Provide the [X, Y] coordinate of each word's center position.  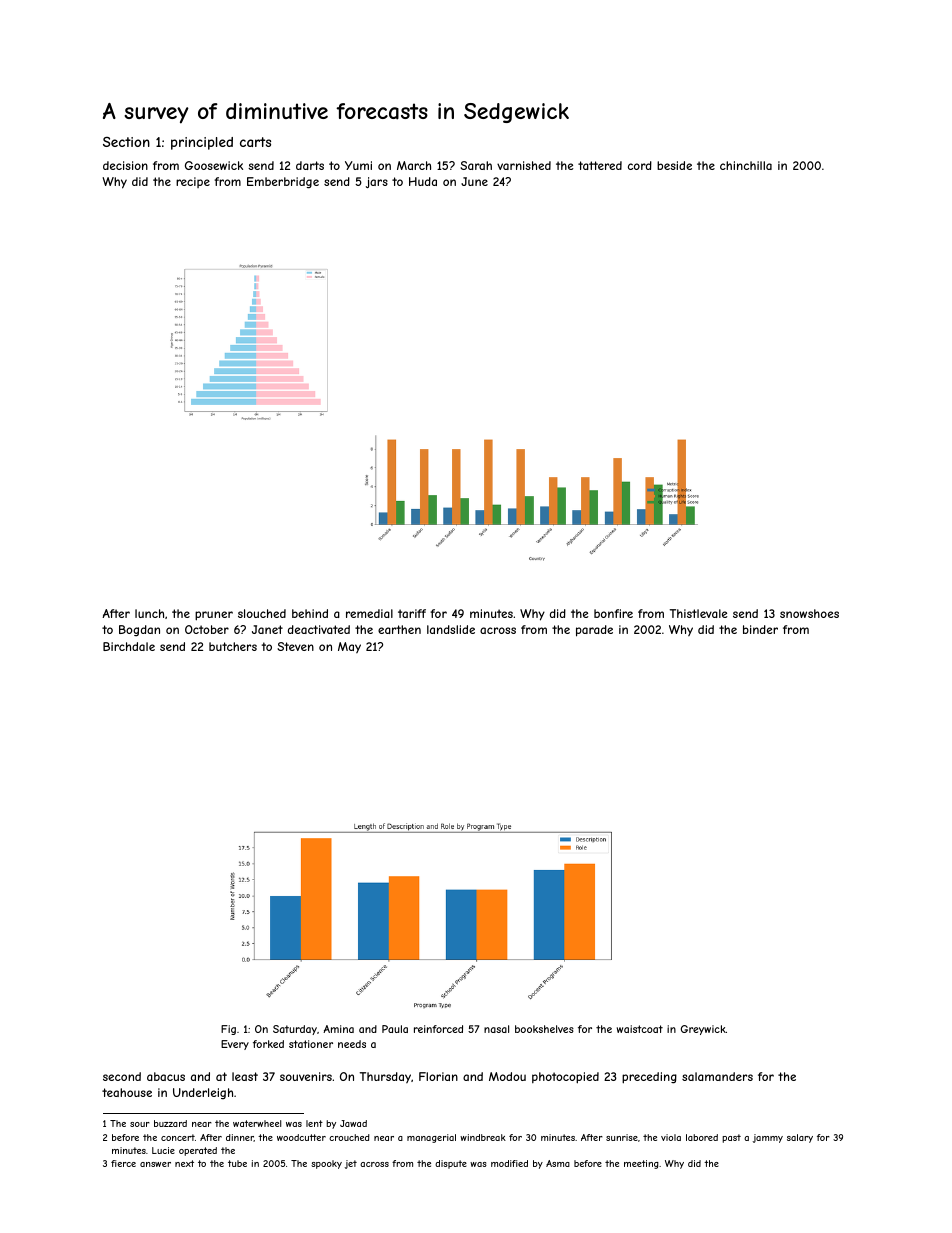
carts [255, 142]
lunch [149, 613]
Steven [295, 646]
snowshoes [809, 613]
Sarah [476, 165]
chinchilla [746, 165]
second [122, 1076]
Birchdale [129, 646]
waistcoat [640, 1029]
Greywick [703, 1030]
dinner [240, 1138]
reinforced [438, 1029]
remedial [369, 613]
